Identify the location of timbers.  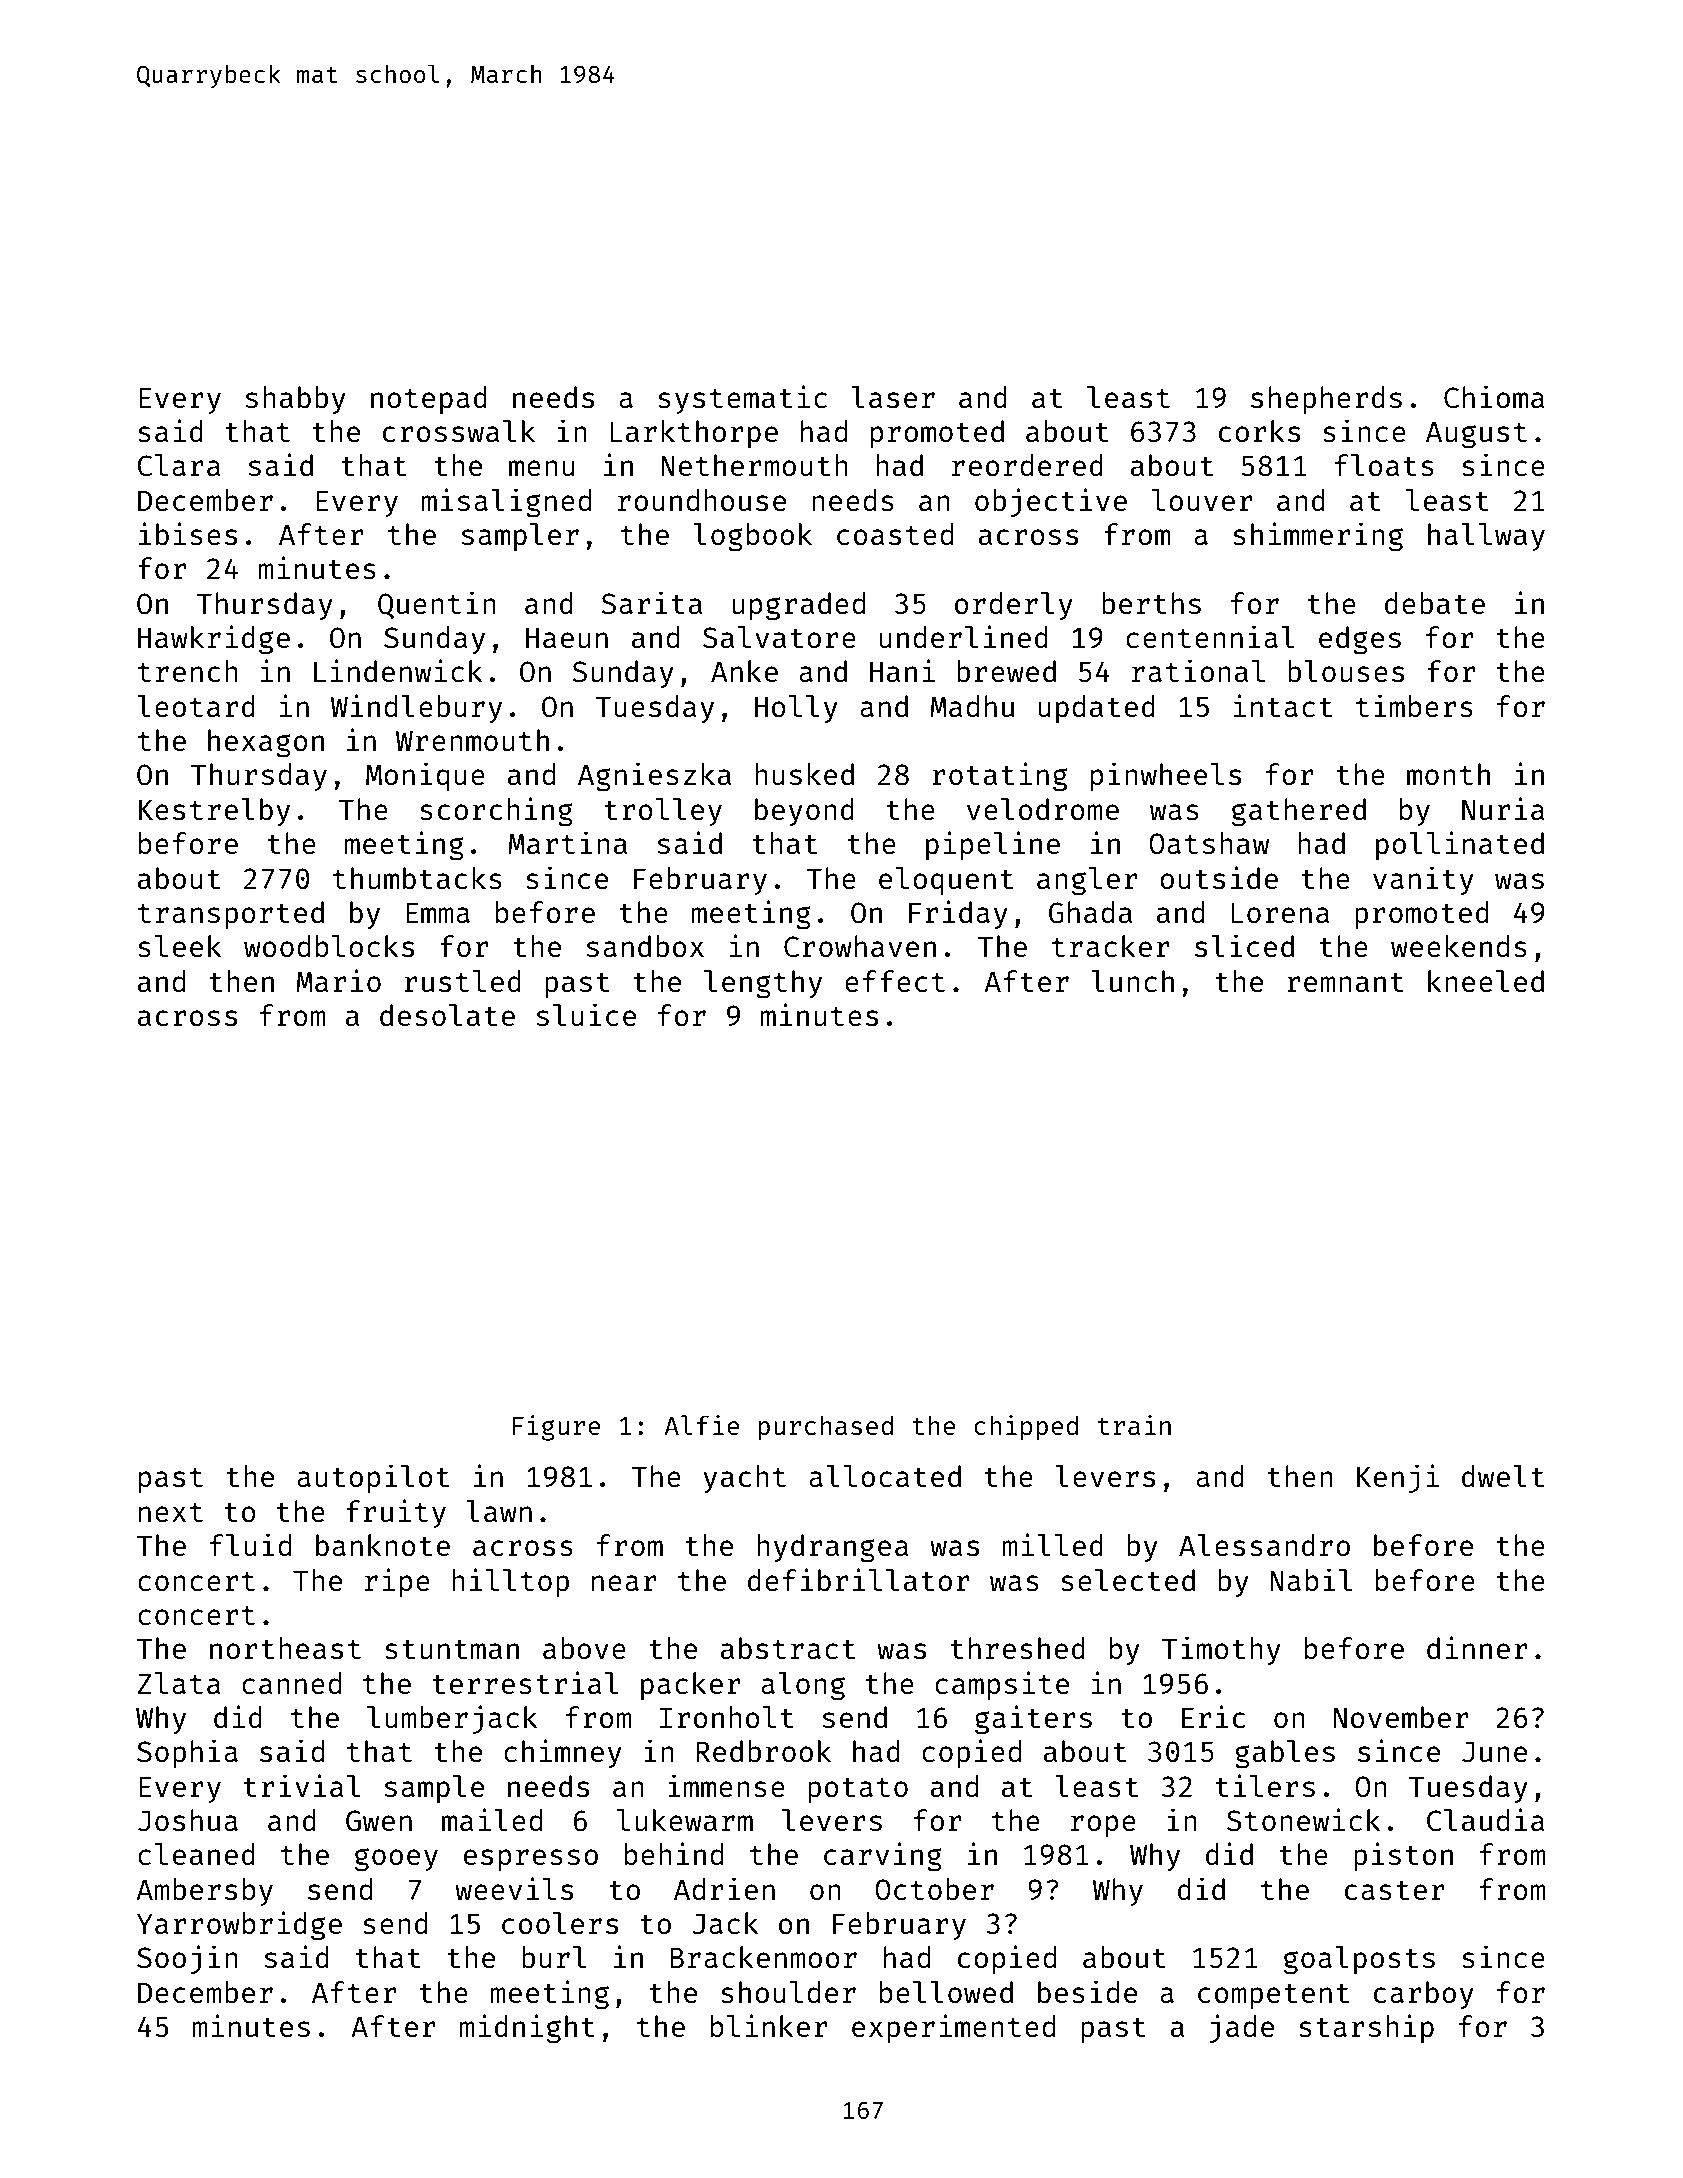
(1414, 705).
